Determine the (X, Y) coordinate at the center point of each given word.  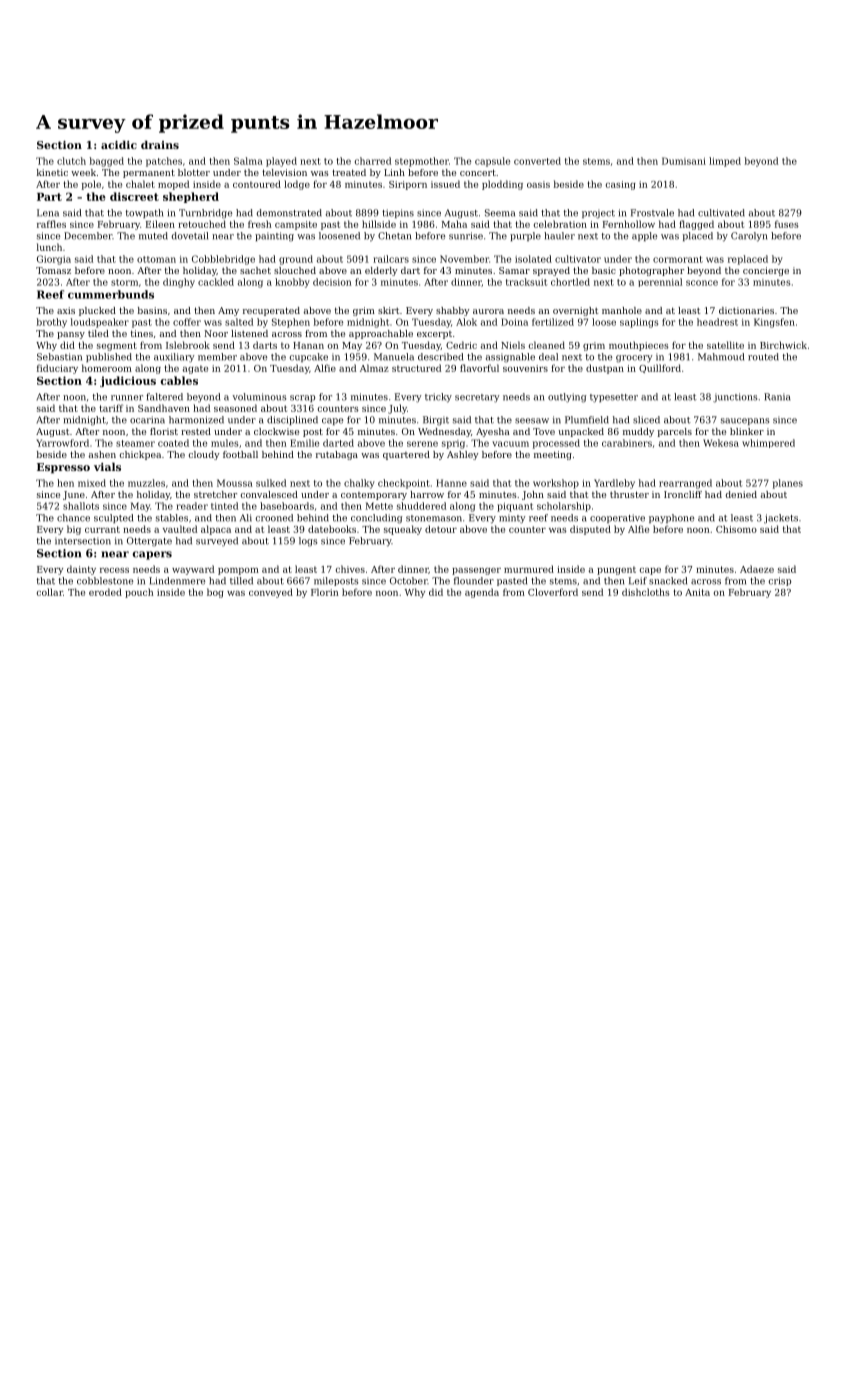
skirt (388, 310)
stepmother (422, 162)
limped (725, 162)
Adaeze (757, 569)
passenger (476, 571)
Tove (544, 431)
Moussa (235, 483)
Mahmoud (721, 357)
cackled (216, 282)
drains (160, 144)
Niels (513, 345)
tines (142, 333)
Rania (777, 397)
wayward (193, 570)
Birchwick (783, 345)
